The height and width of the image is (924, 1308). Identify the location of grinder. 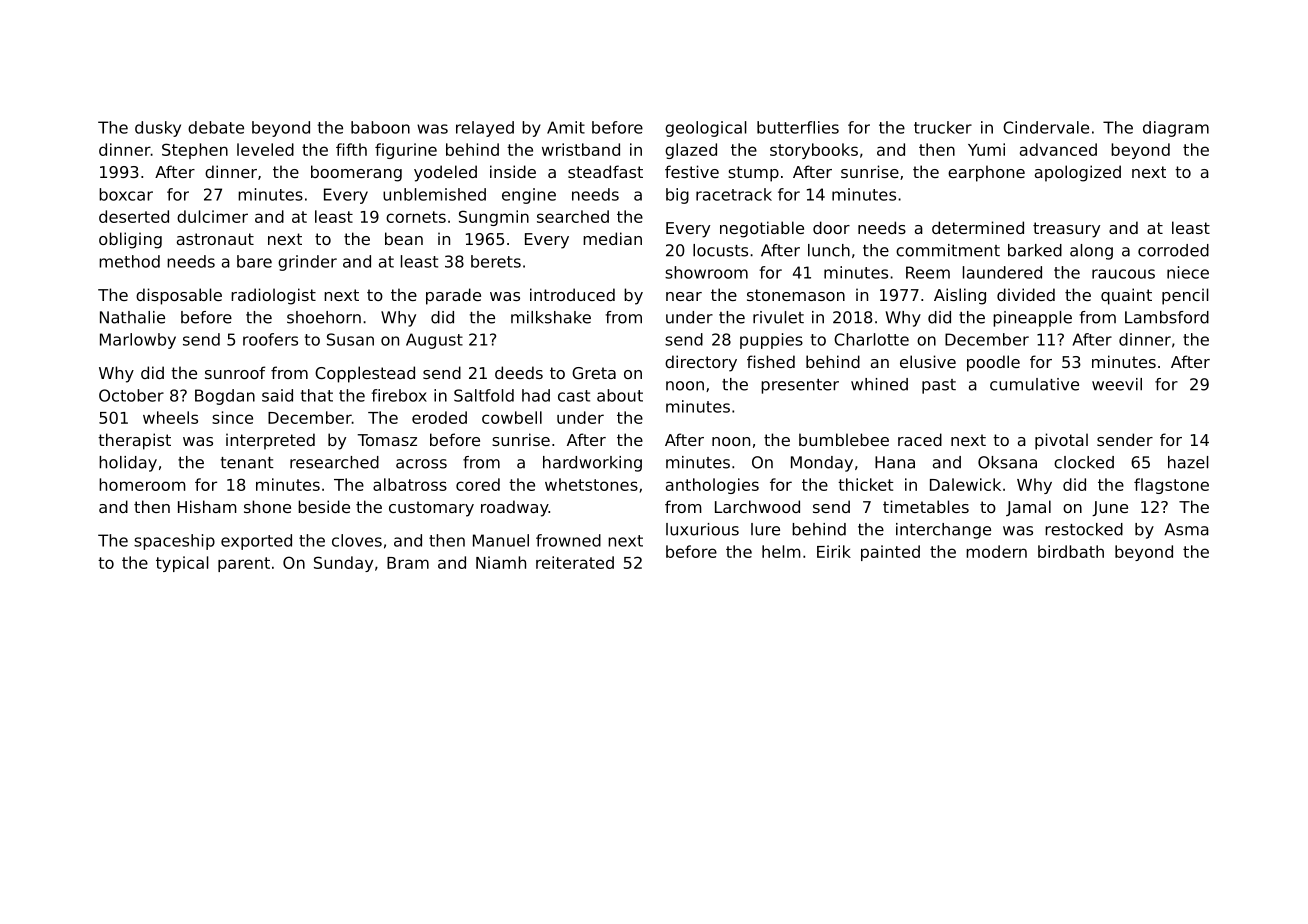
(307, 263).
